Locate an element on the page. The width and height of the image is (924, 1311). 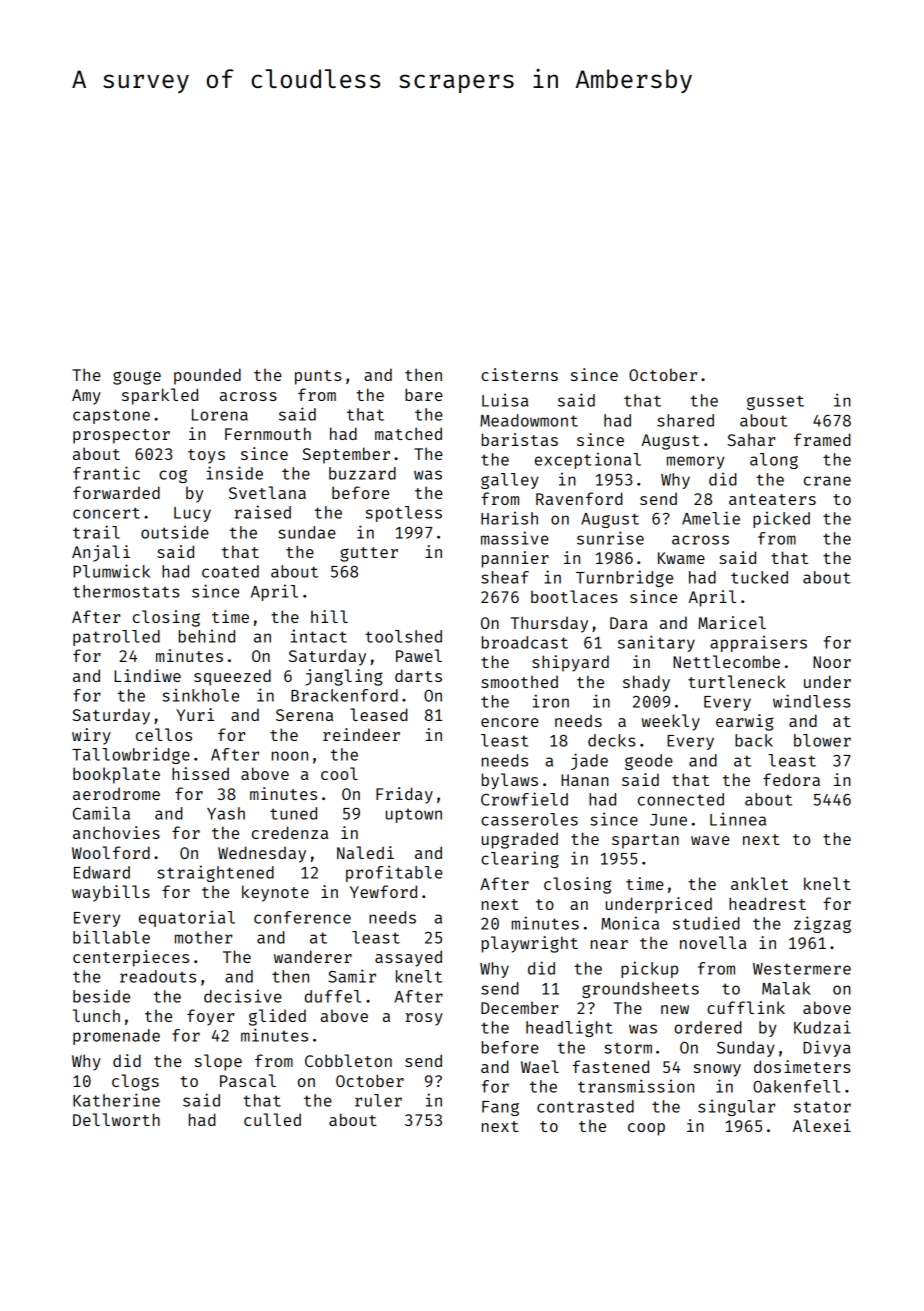
framed is located at coordinates (822, 439).
